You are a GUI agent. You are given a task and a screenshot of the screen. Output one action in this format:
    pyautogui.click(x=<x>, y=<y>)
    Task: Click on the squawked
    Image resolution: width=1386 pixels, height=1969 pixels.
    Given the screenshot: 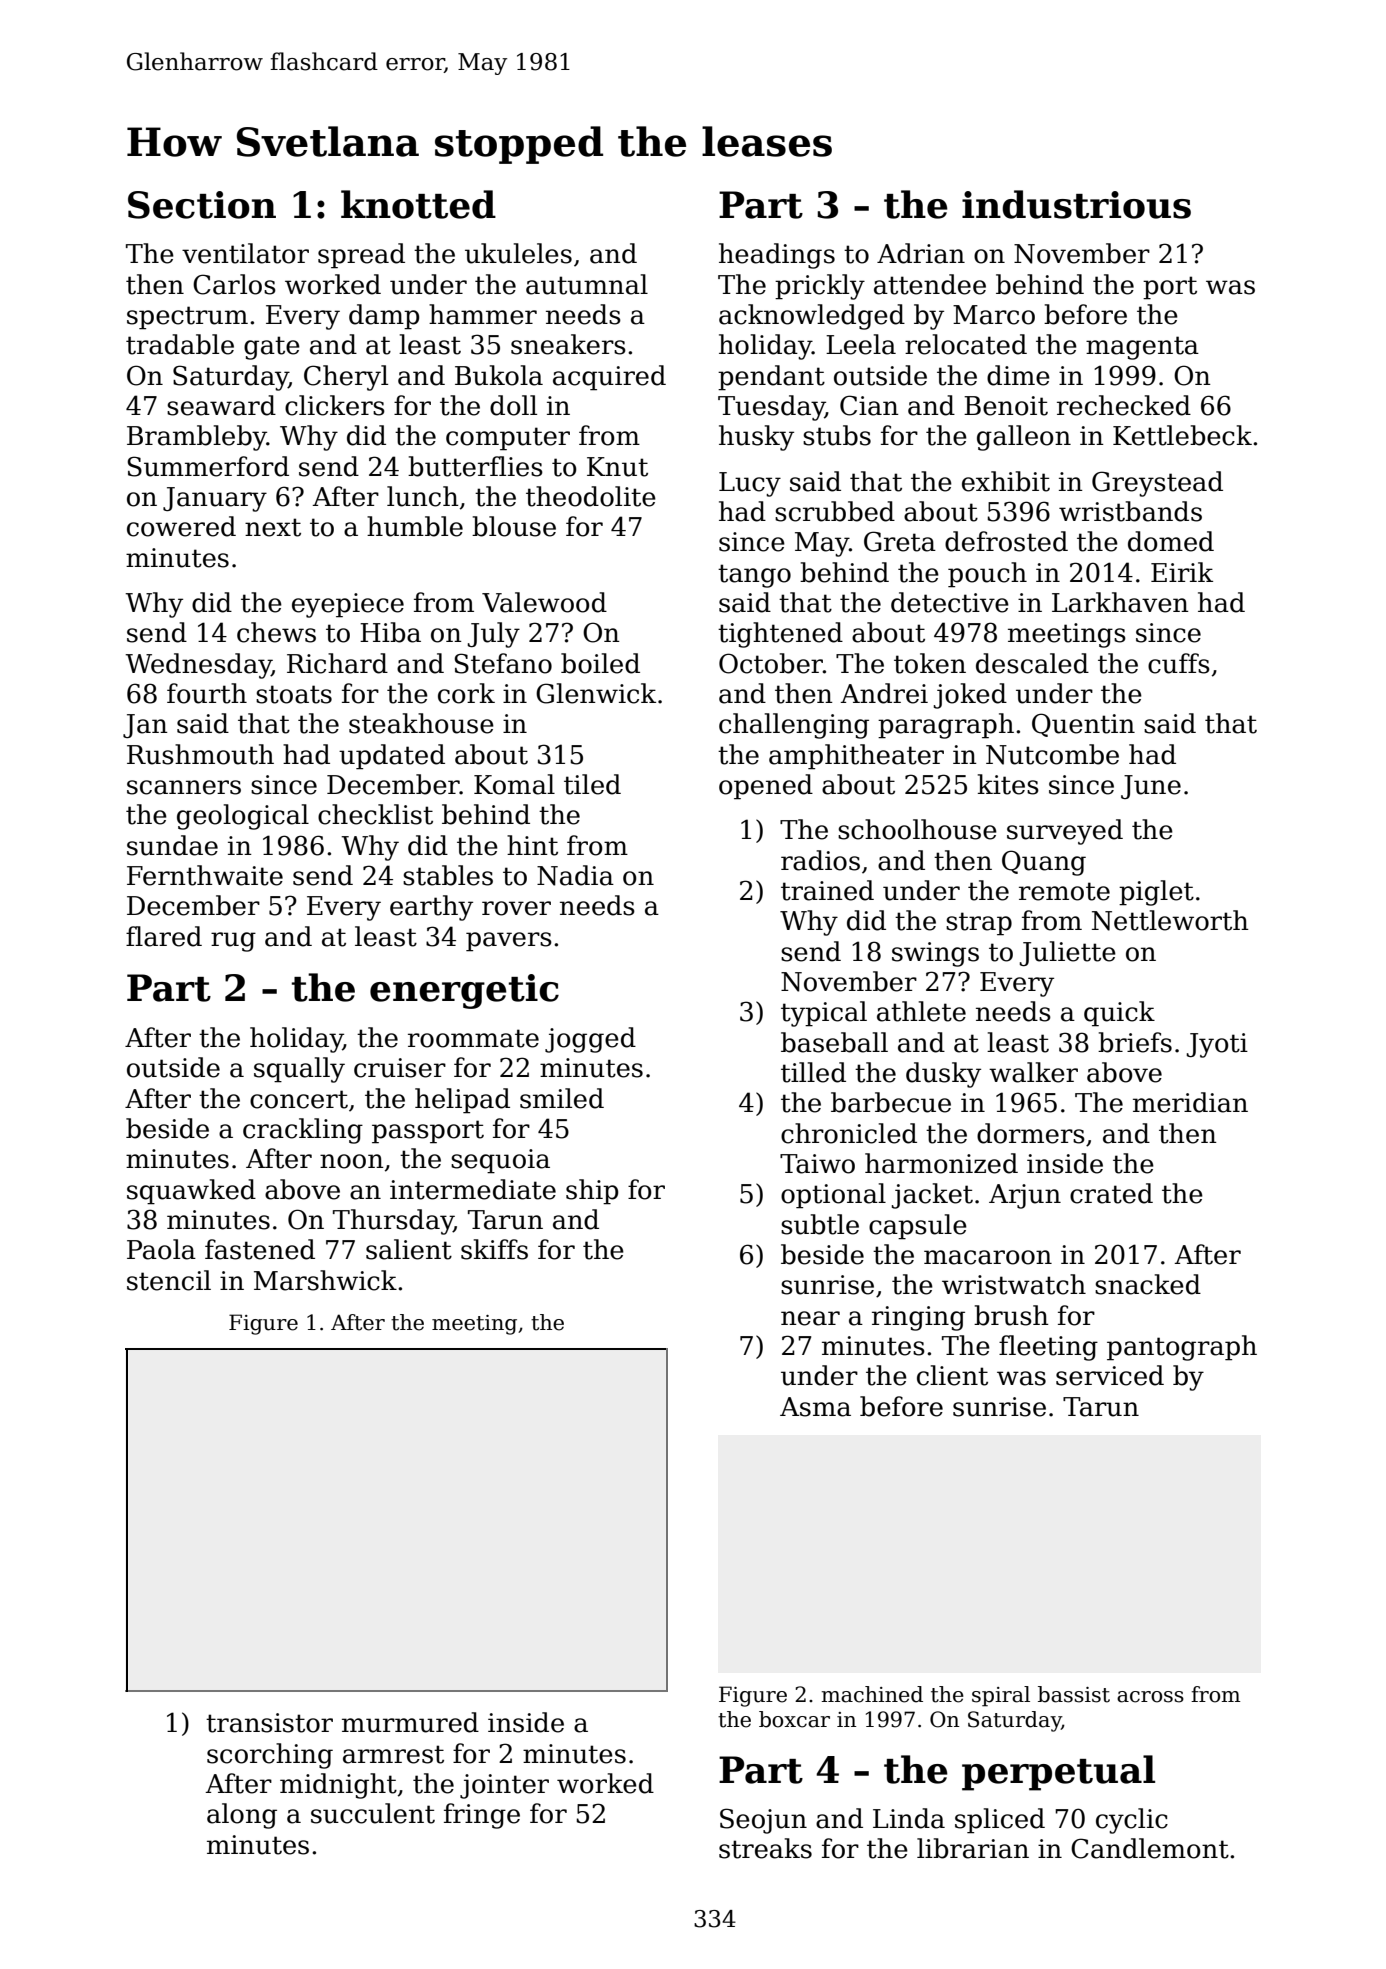 What is the action you would take?
    pyautogui.click(x=191, y=1192)
